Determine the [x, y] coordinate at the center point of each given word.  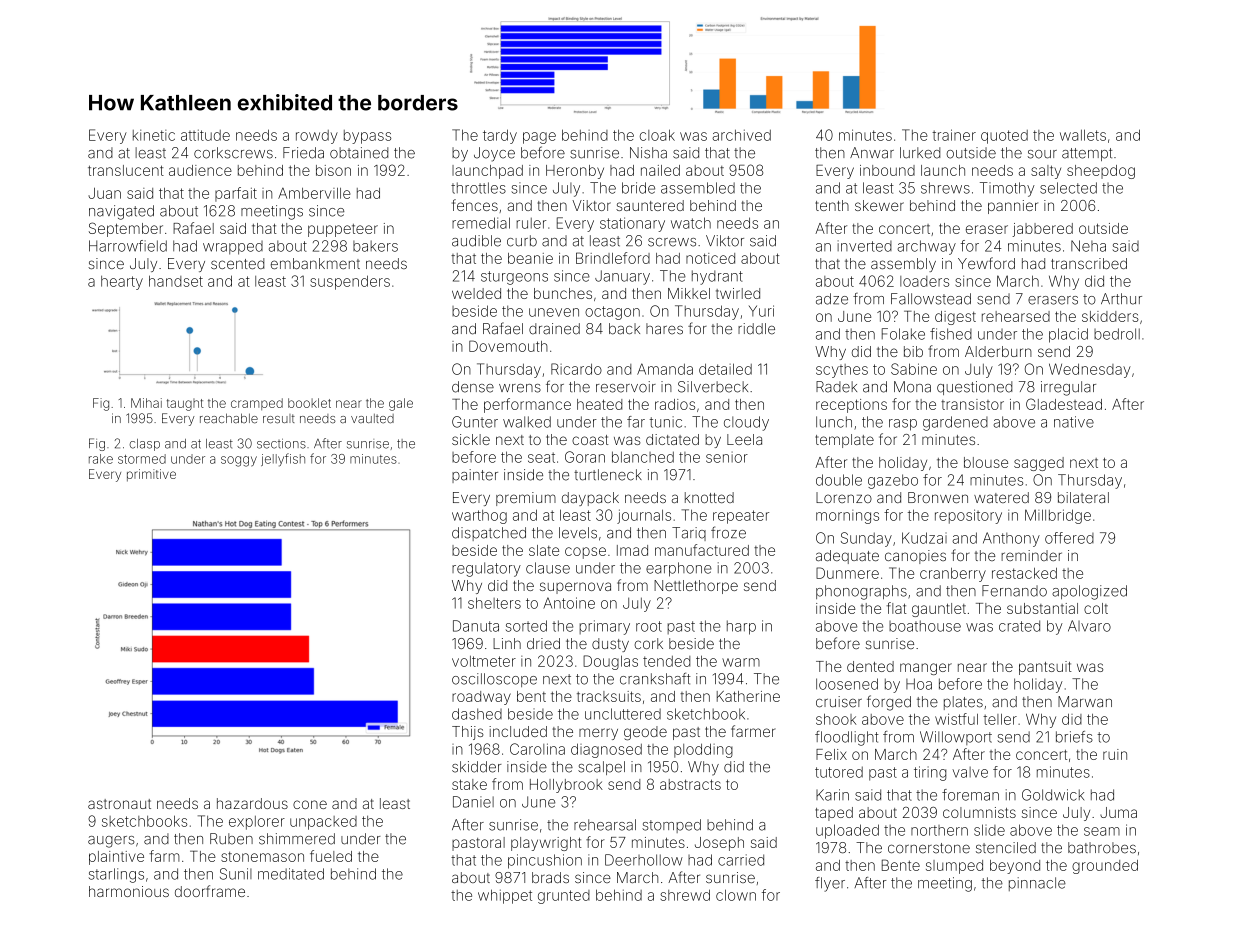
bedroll [1117, 334]
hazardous [252, 803]
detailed [725, 369]
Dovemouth [508, 346]
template [844, 441]
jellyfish [283, 460]
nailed [660, 170]
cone [310, 804]
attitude [205, 135]
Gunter [475, 422]
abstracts [690, 784]
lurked [920, 153]
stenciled [1006, 848]
